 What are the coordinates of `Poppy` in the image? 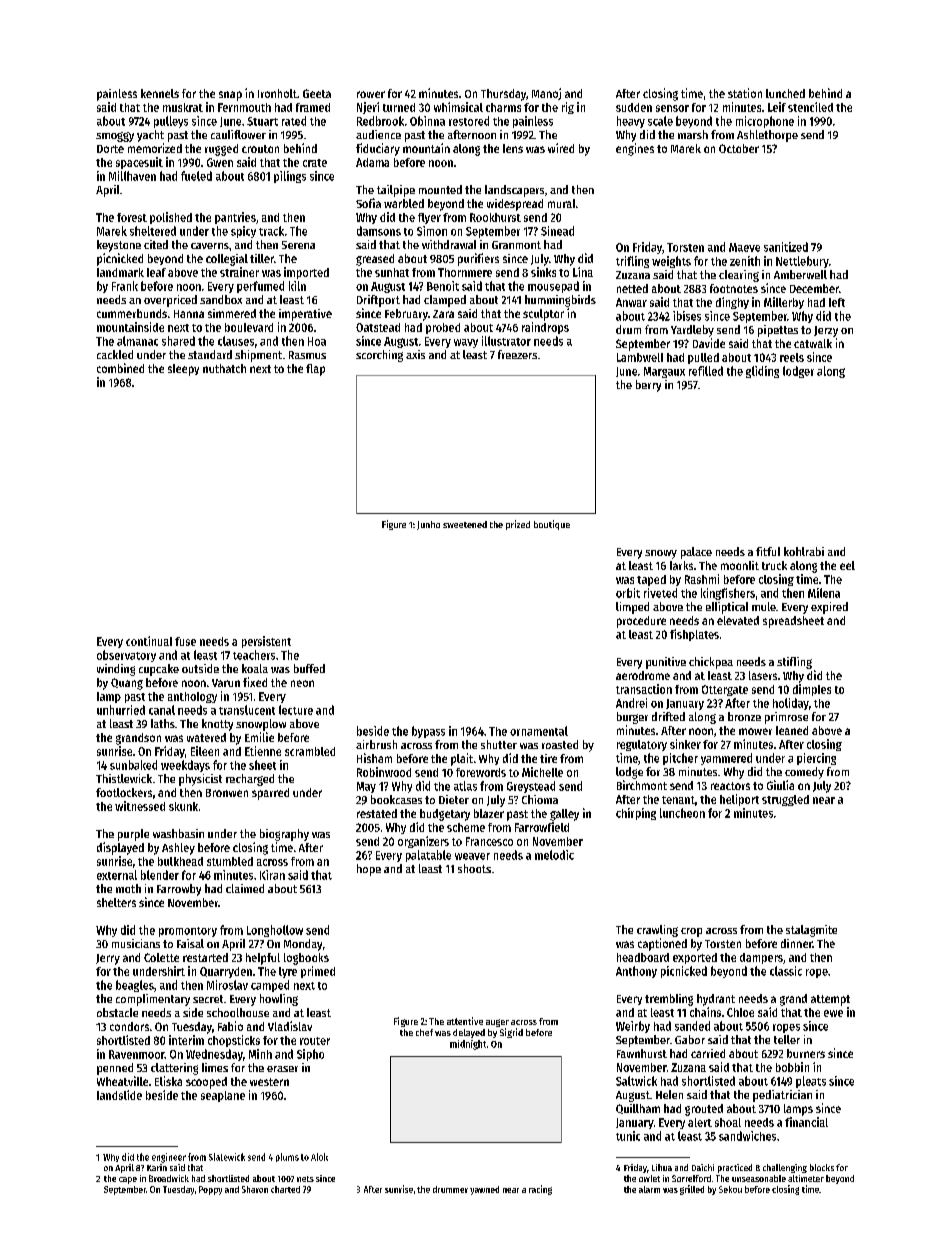 It's located at (210, 1190).
